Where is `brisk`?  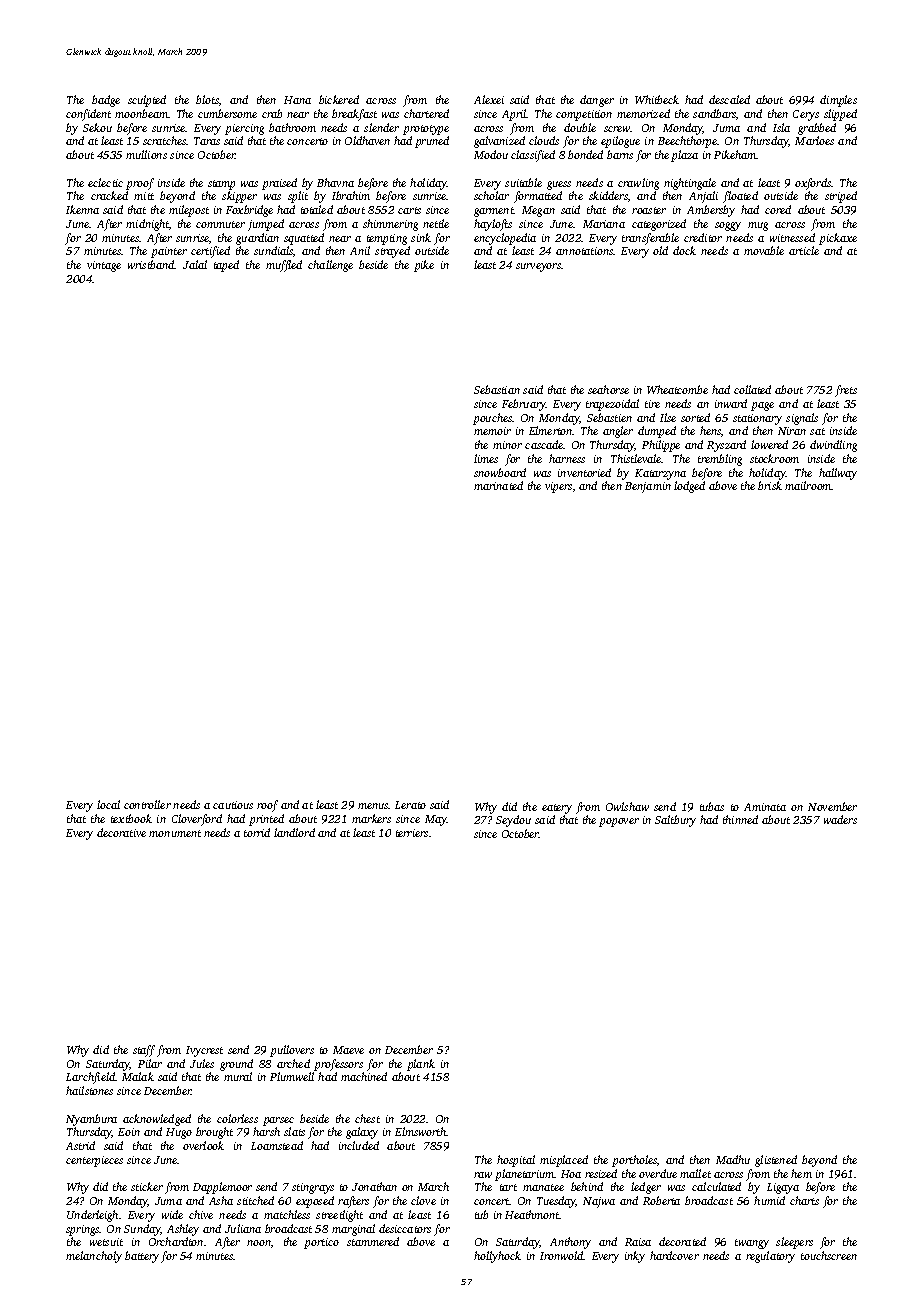 brisk is located at coordinates (770, 485).
